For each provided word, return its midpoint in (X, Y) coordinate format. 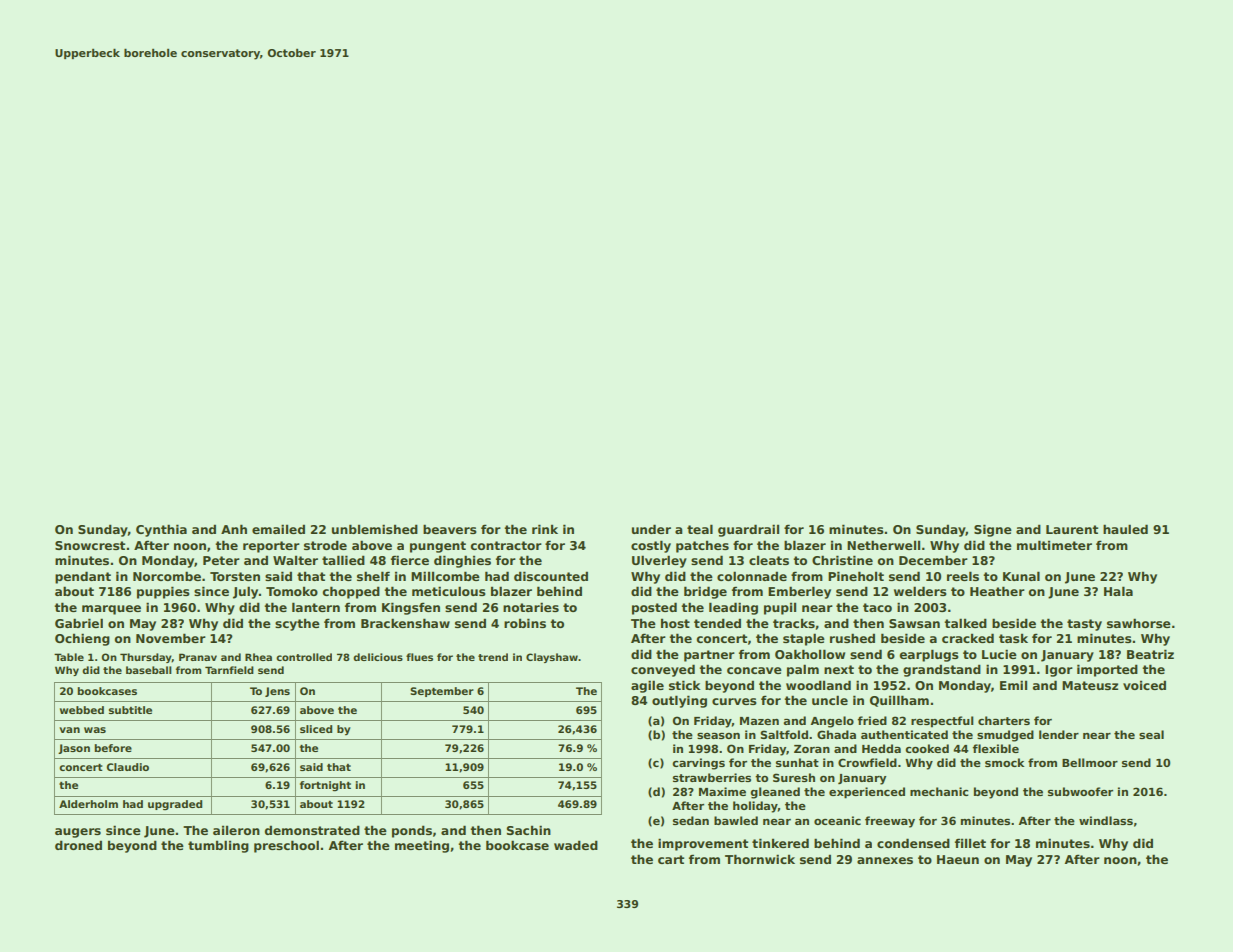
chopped (351, 592)
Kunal (1021, 576)
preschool (286, 846)
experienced (867, 793)
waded (576, 845)
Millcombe (445, 576)
